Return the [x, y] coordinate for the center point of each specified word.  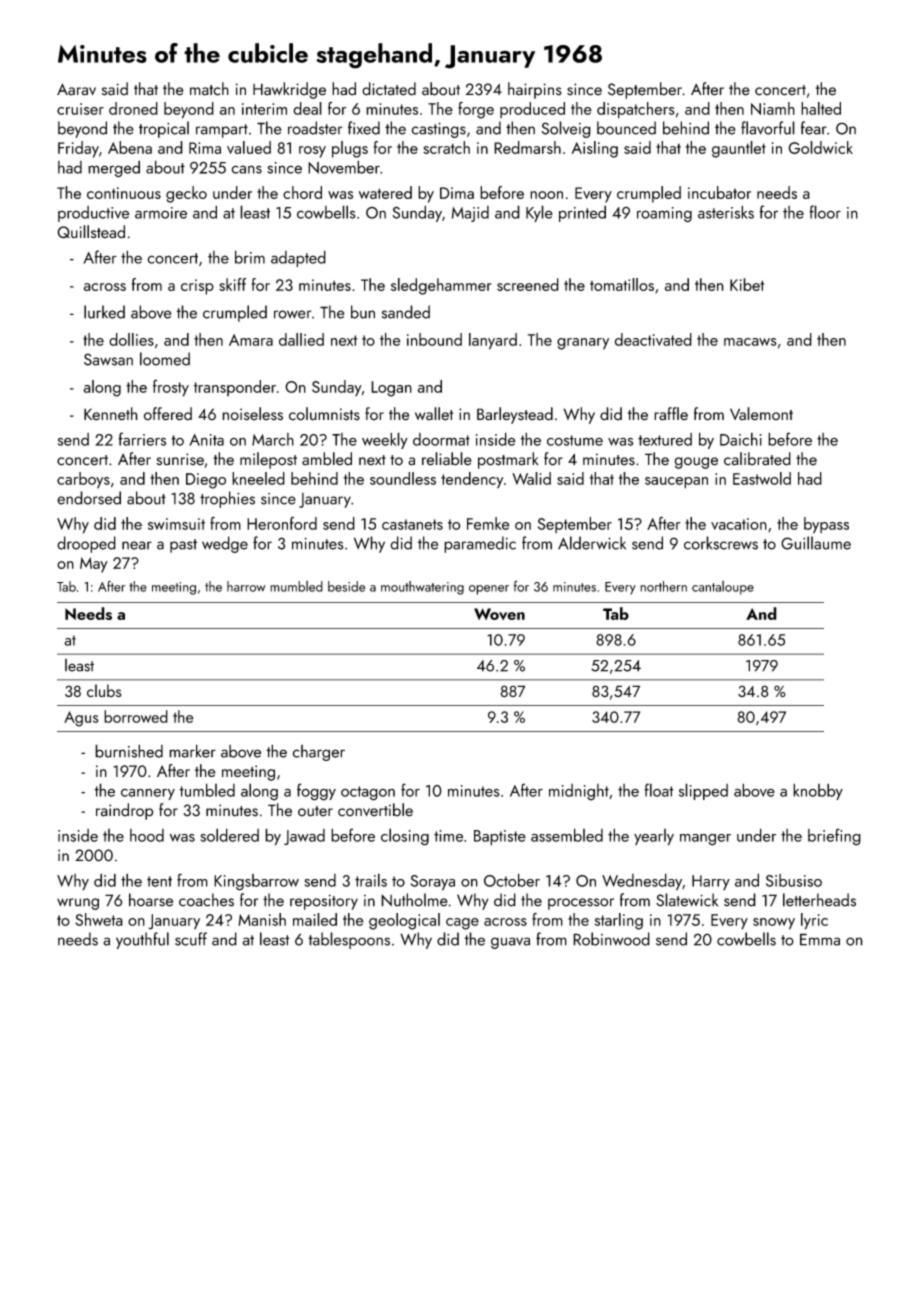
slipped [703, 791]
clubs [104, 690]
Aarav [76, 89]
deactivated [653, 339]
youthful [142, 940]
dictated [389, 89]
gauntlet [739, 149]
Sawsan [108, 359]
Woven [499, 614]
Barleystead [515, 415]
